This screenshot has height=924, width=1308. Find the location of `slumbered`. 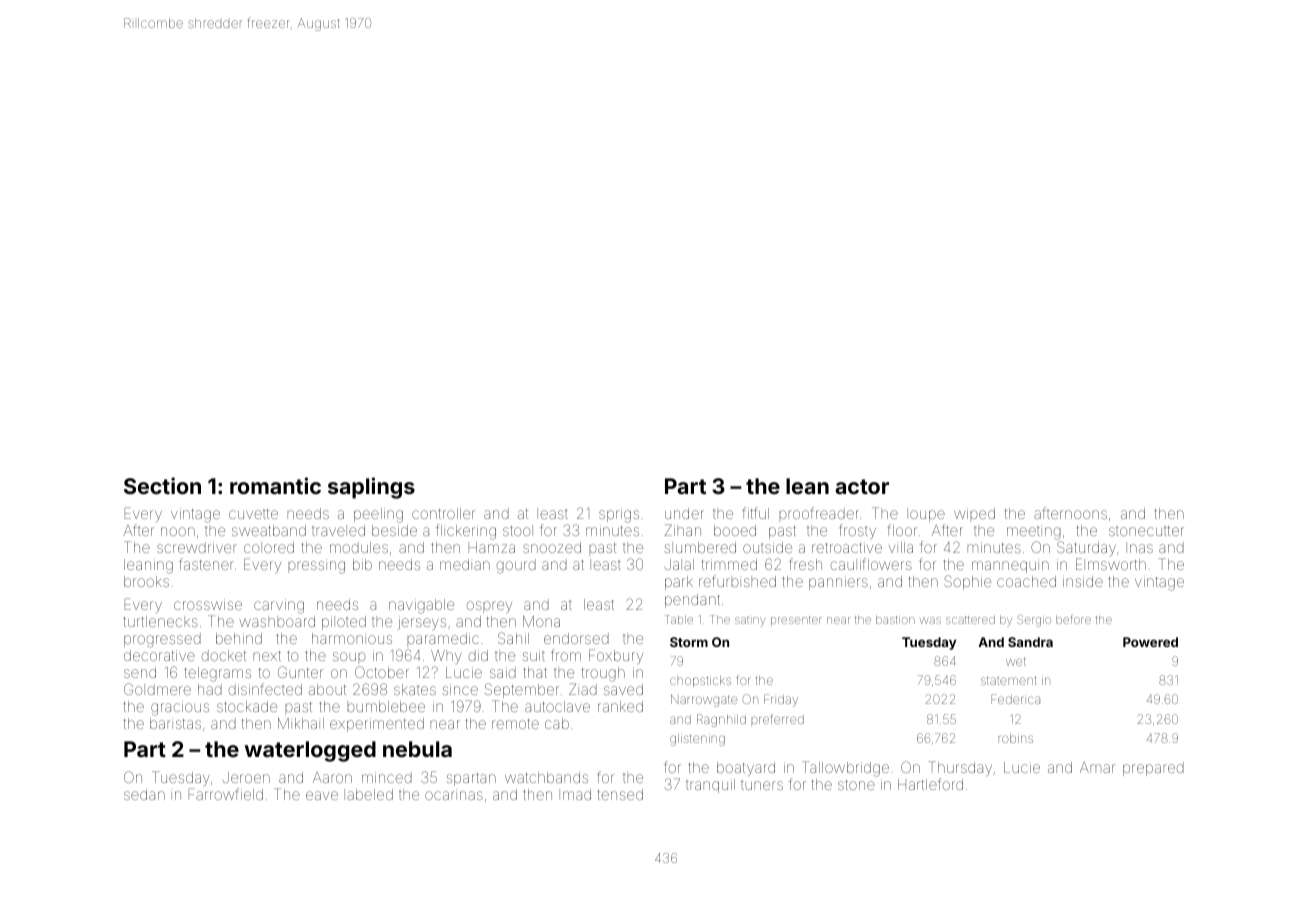

slumbered is located at coordinates (700, 547).
